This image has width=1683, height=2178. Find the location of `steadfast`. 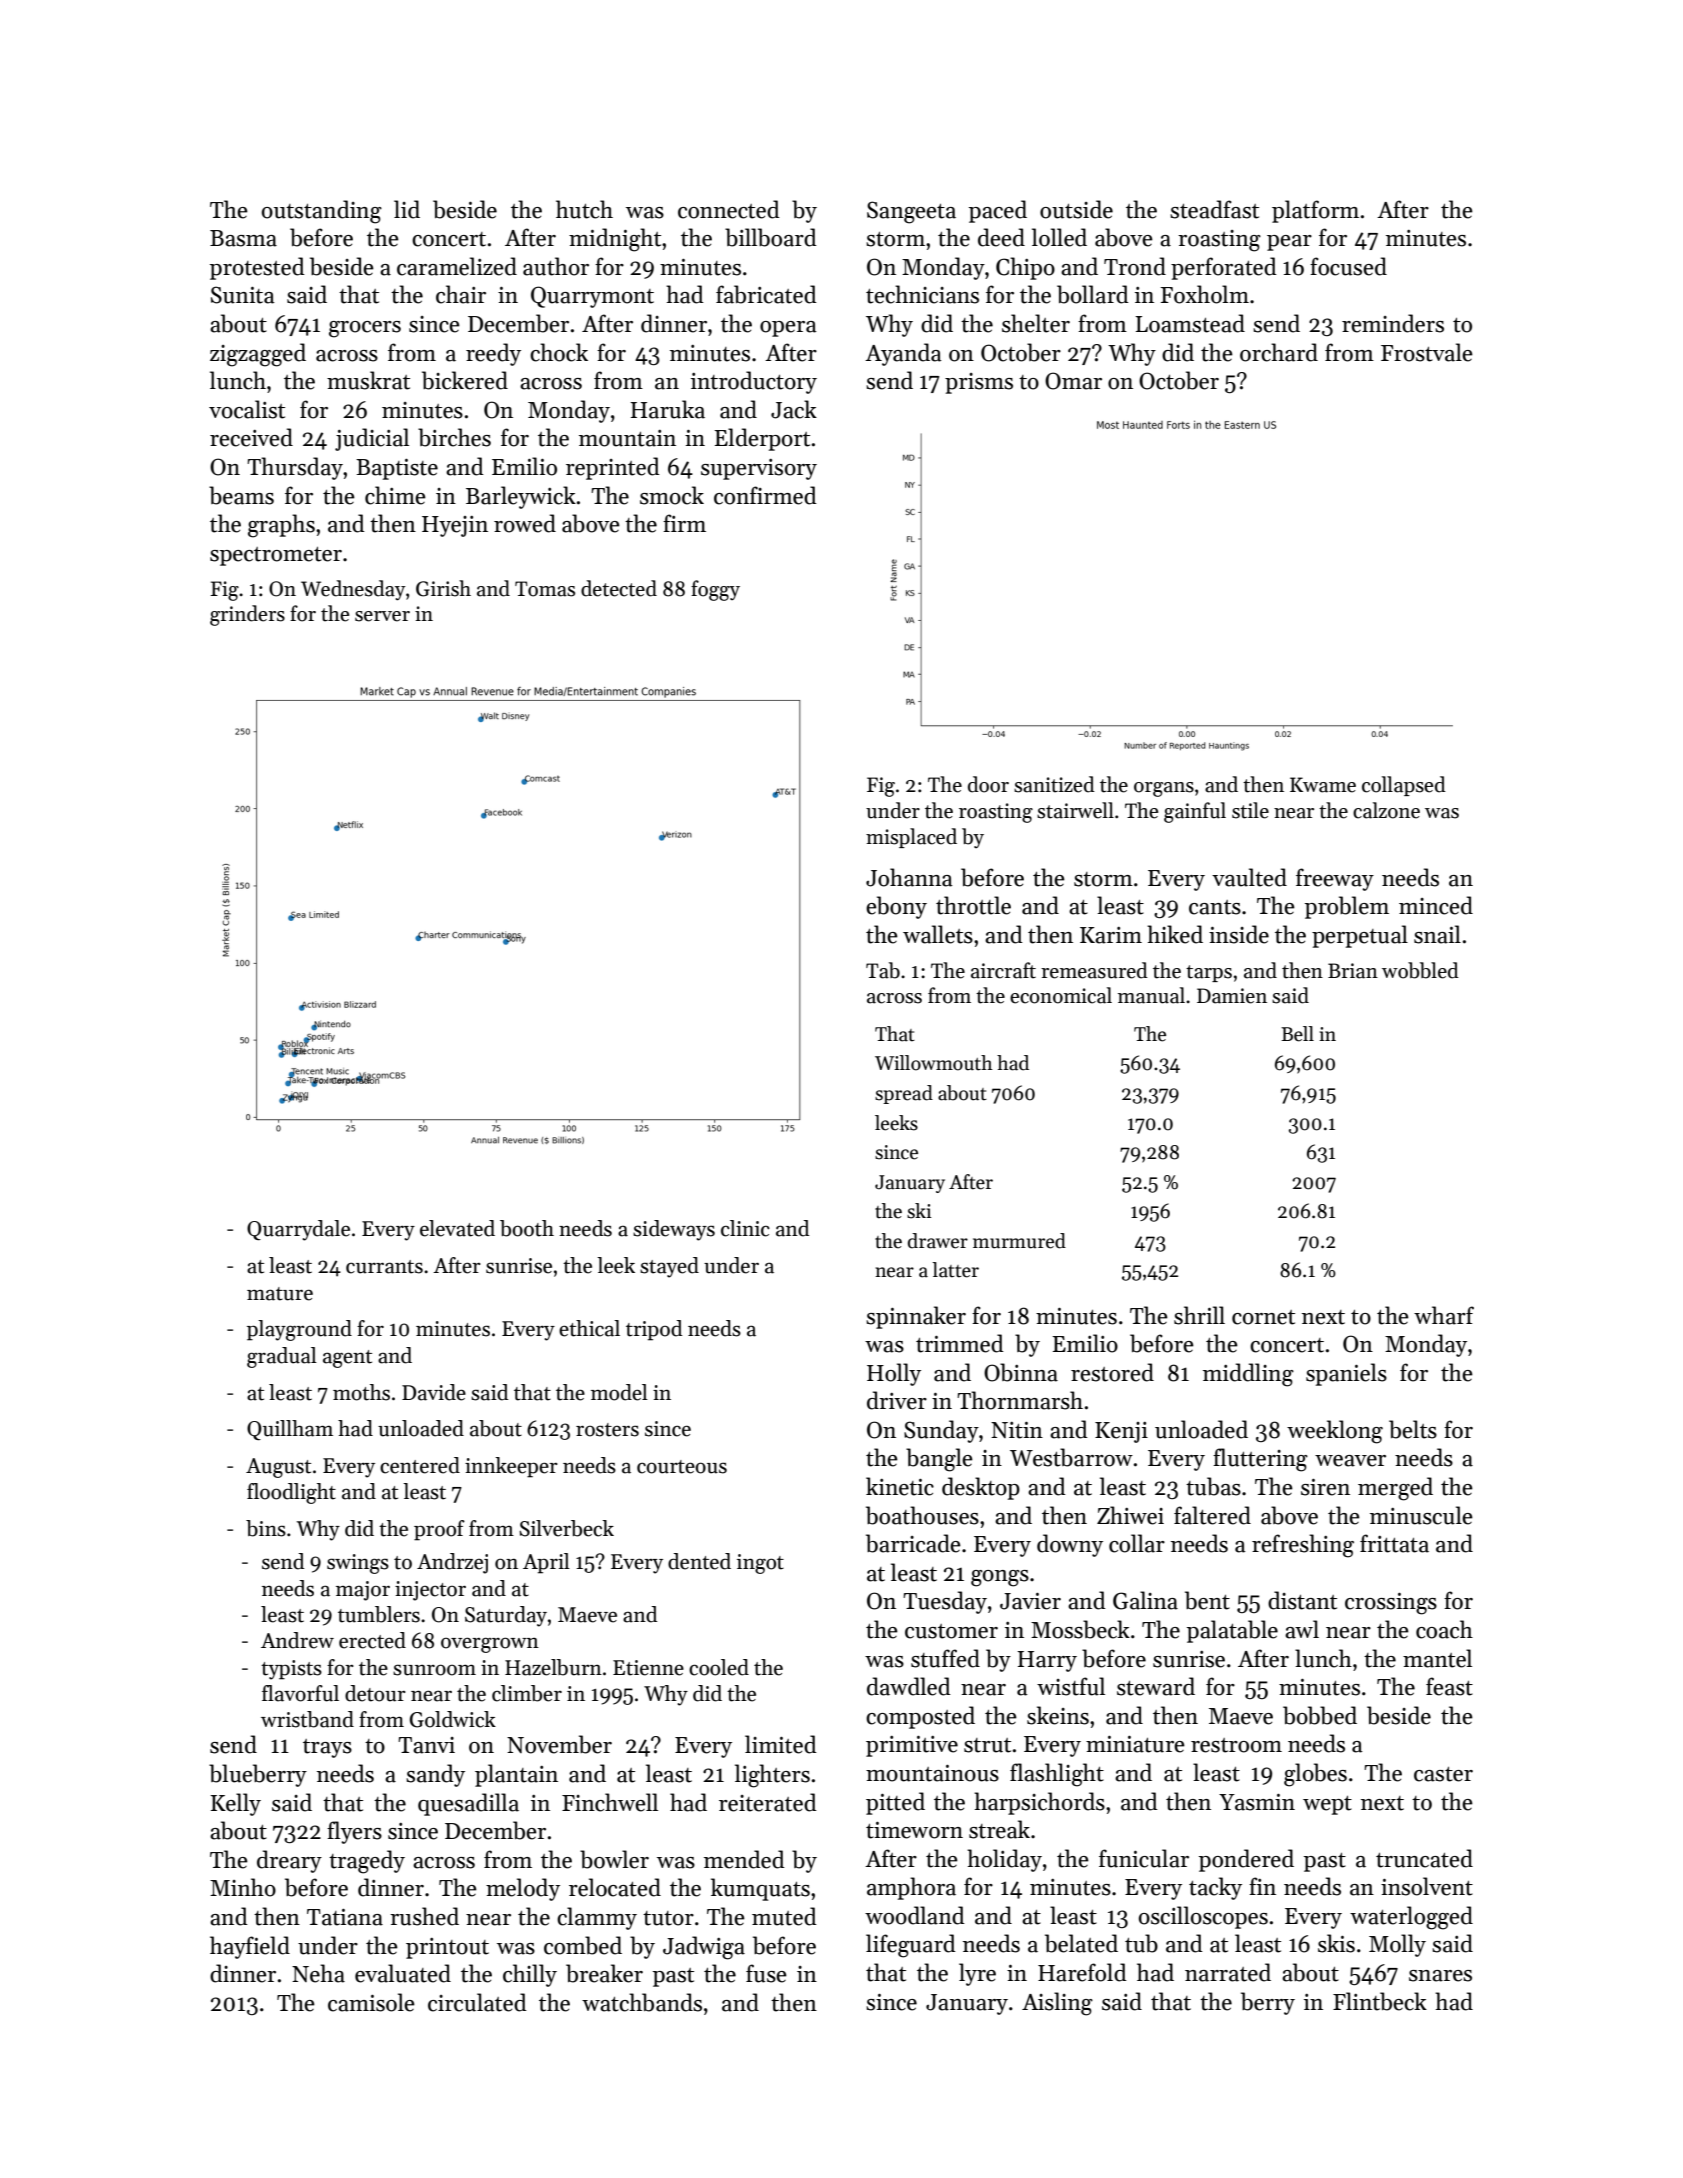

steadfast is located at coordinates (1214, 209).
